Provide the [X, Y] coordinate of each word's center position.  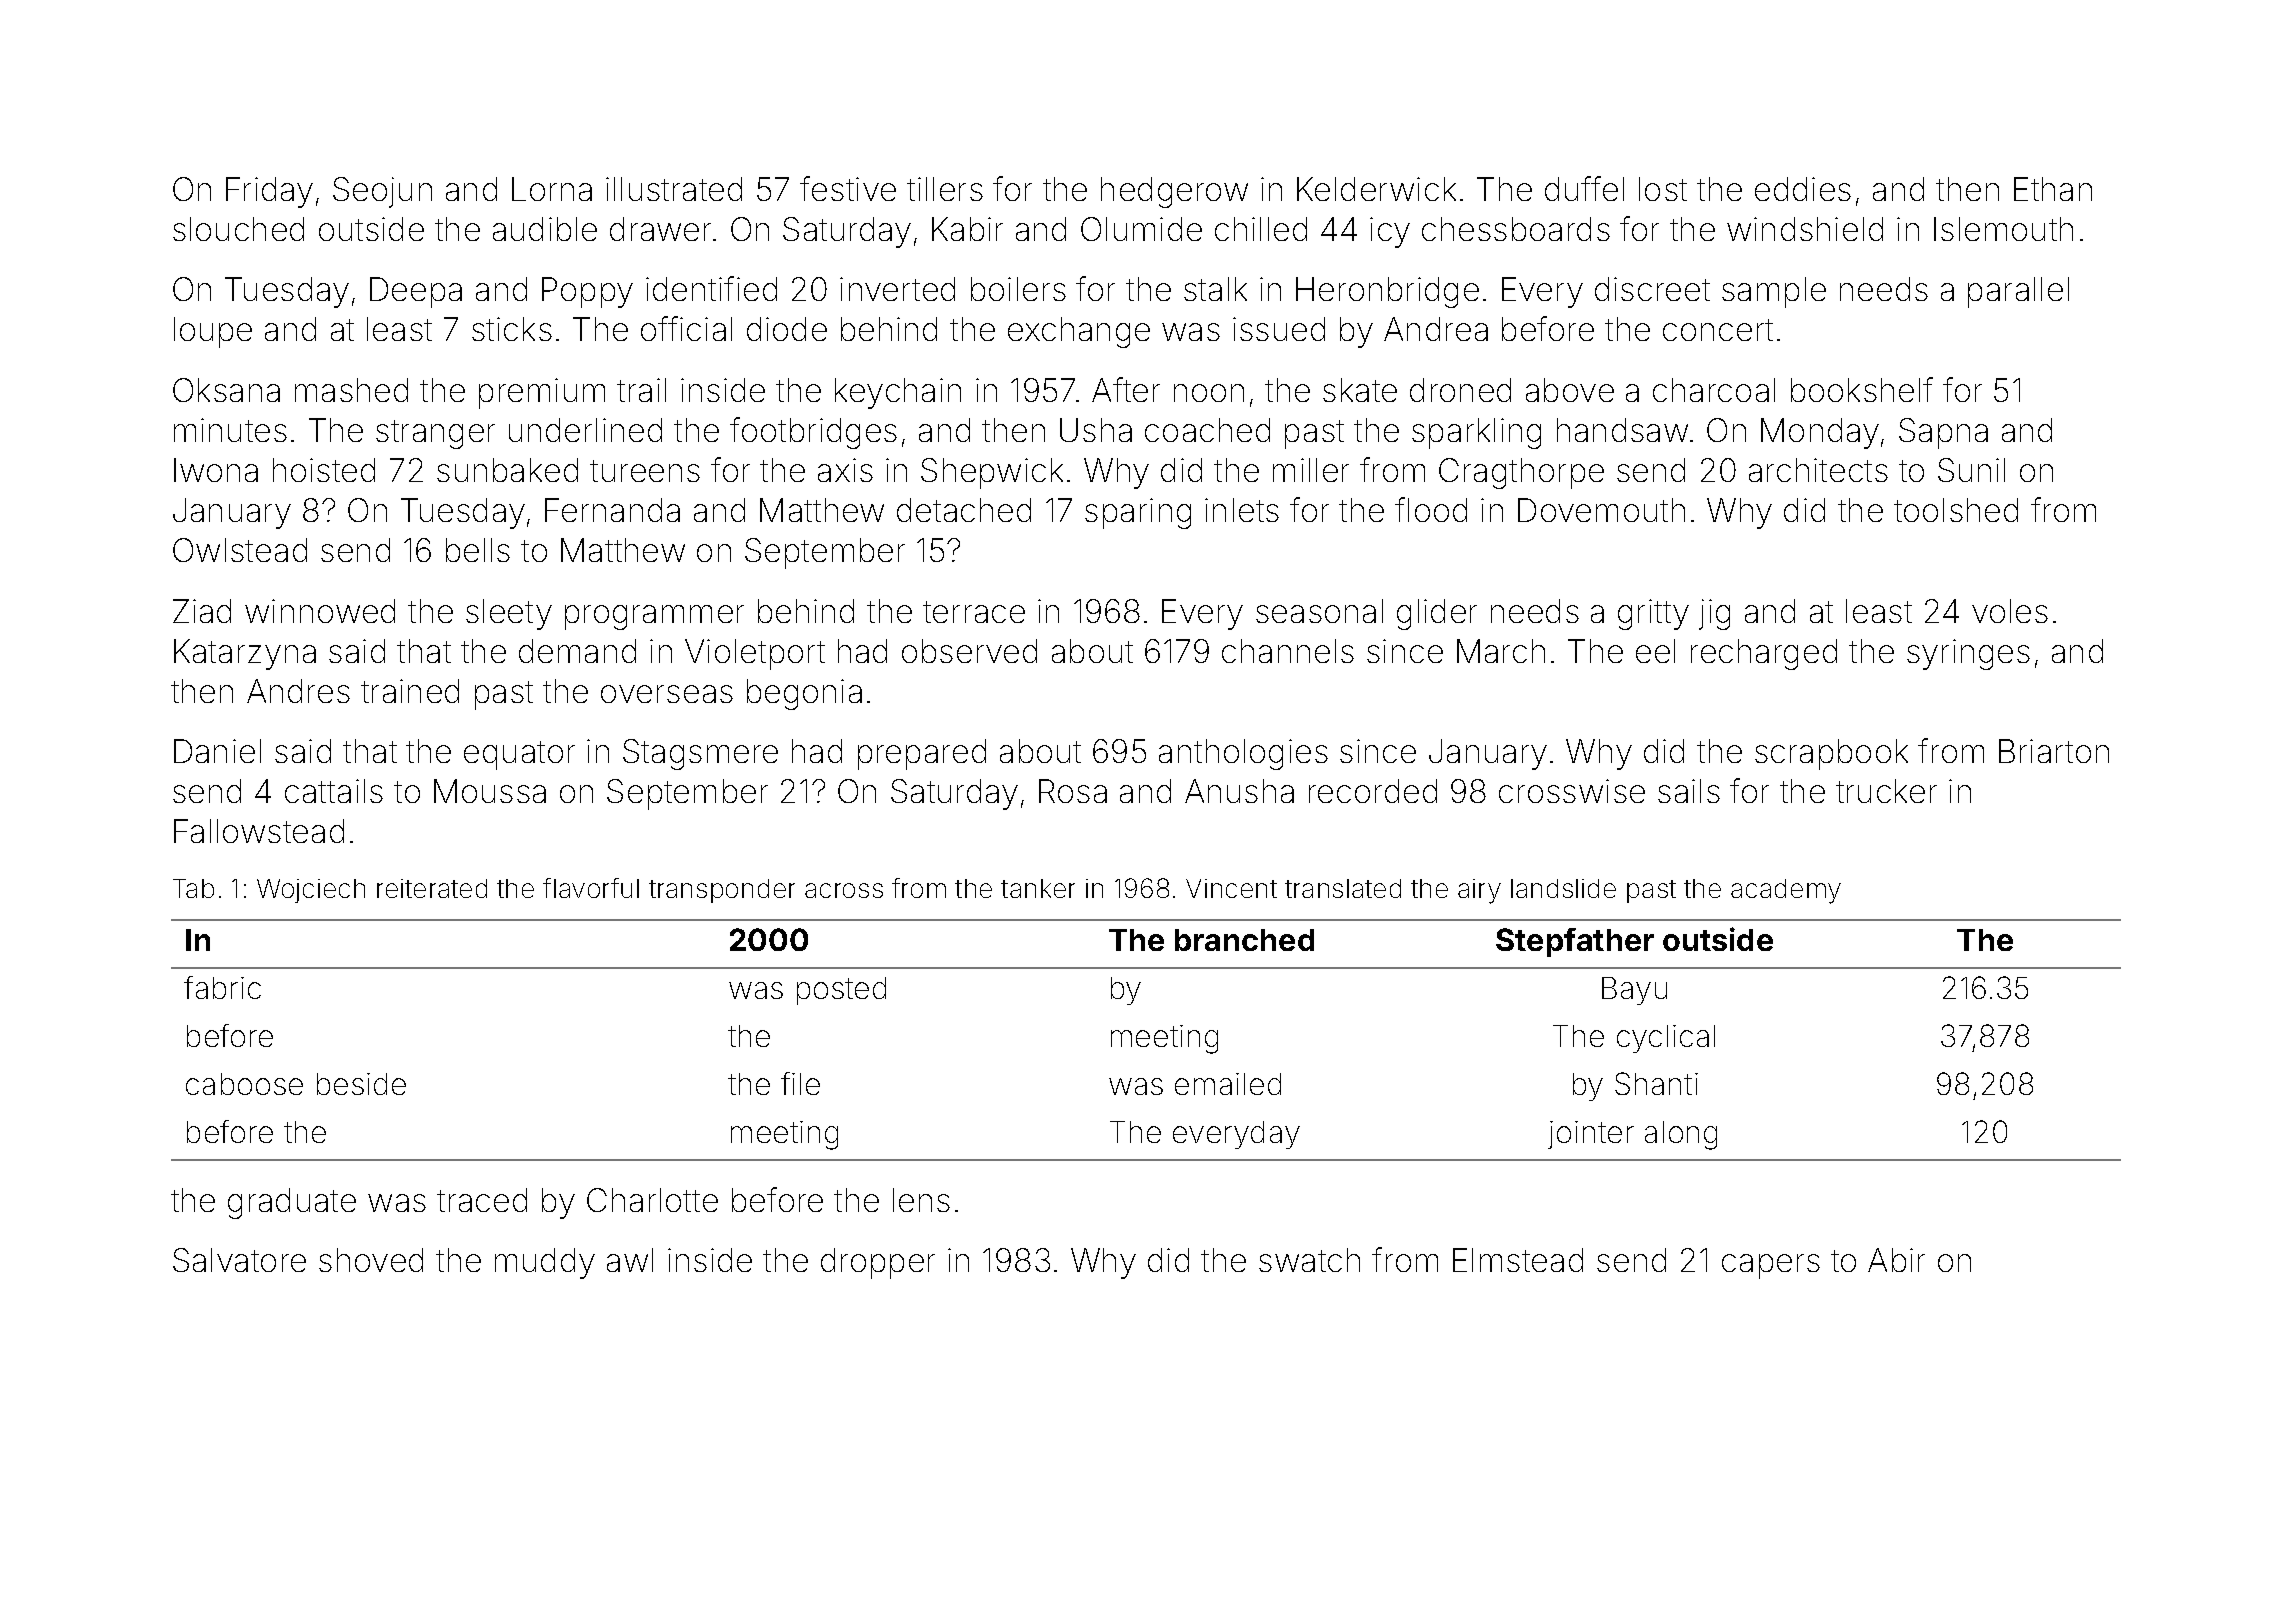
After [1126, 389]
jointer [1591, 1135]
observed [969, 651]
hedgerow [1174, 192]
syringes [1968, 654]
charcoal [1714, 390]
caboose [244, 1084]
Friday [269, 192]
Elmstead [1518, 1260]
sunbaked [507, 470]
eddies [1803, 189]
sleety [509, 614]
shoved [371, 1260]
